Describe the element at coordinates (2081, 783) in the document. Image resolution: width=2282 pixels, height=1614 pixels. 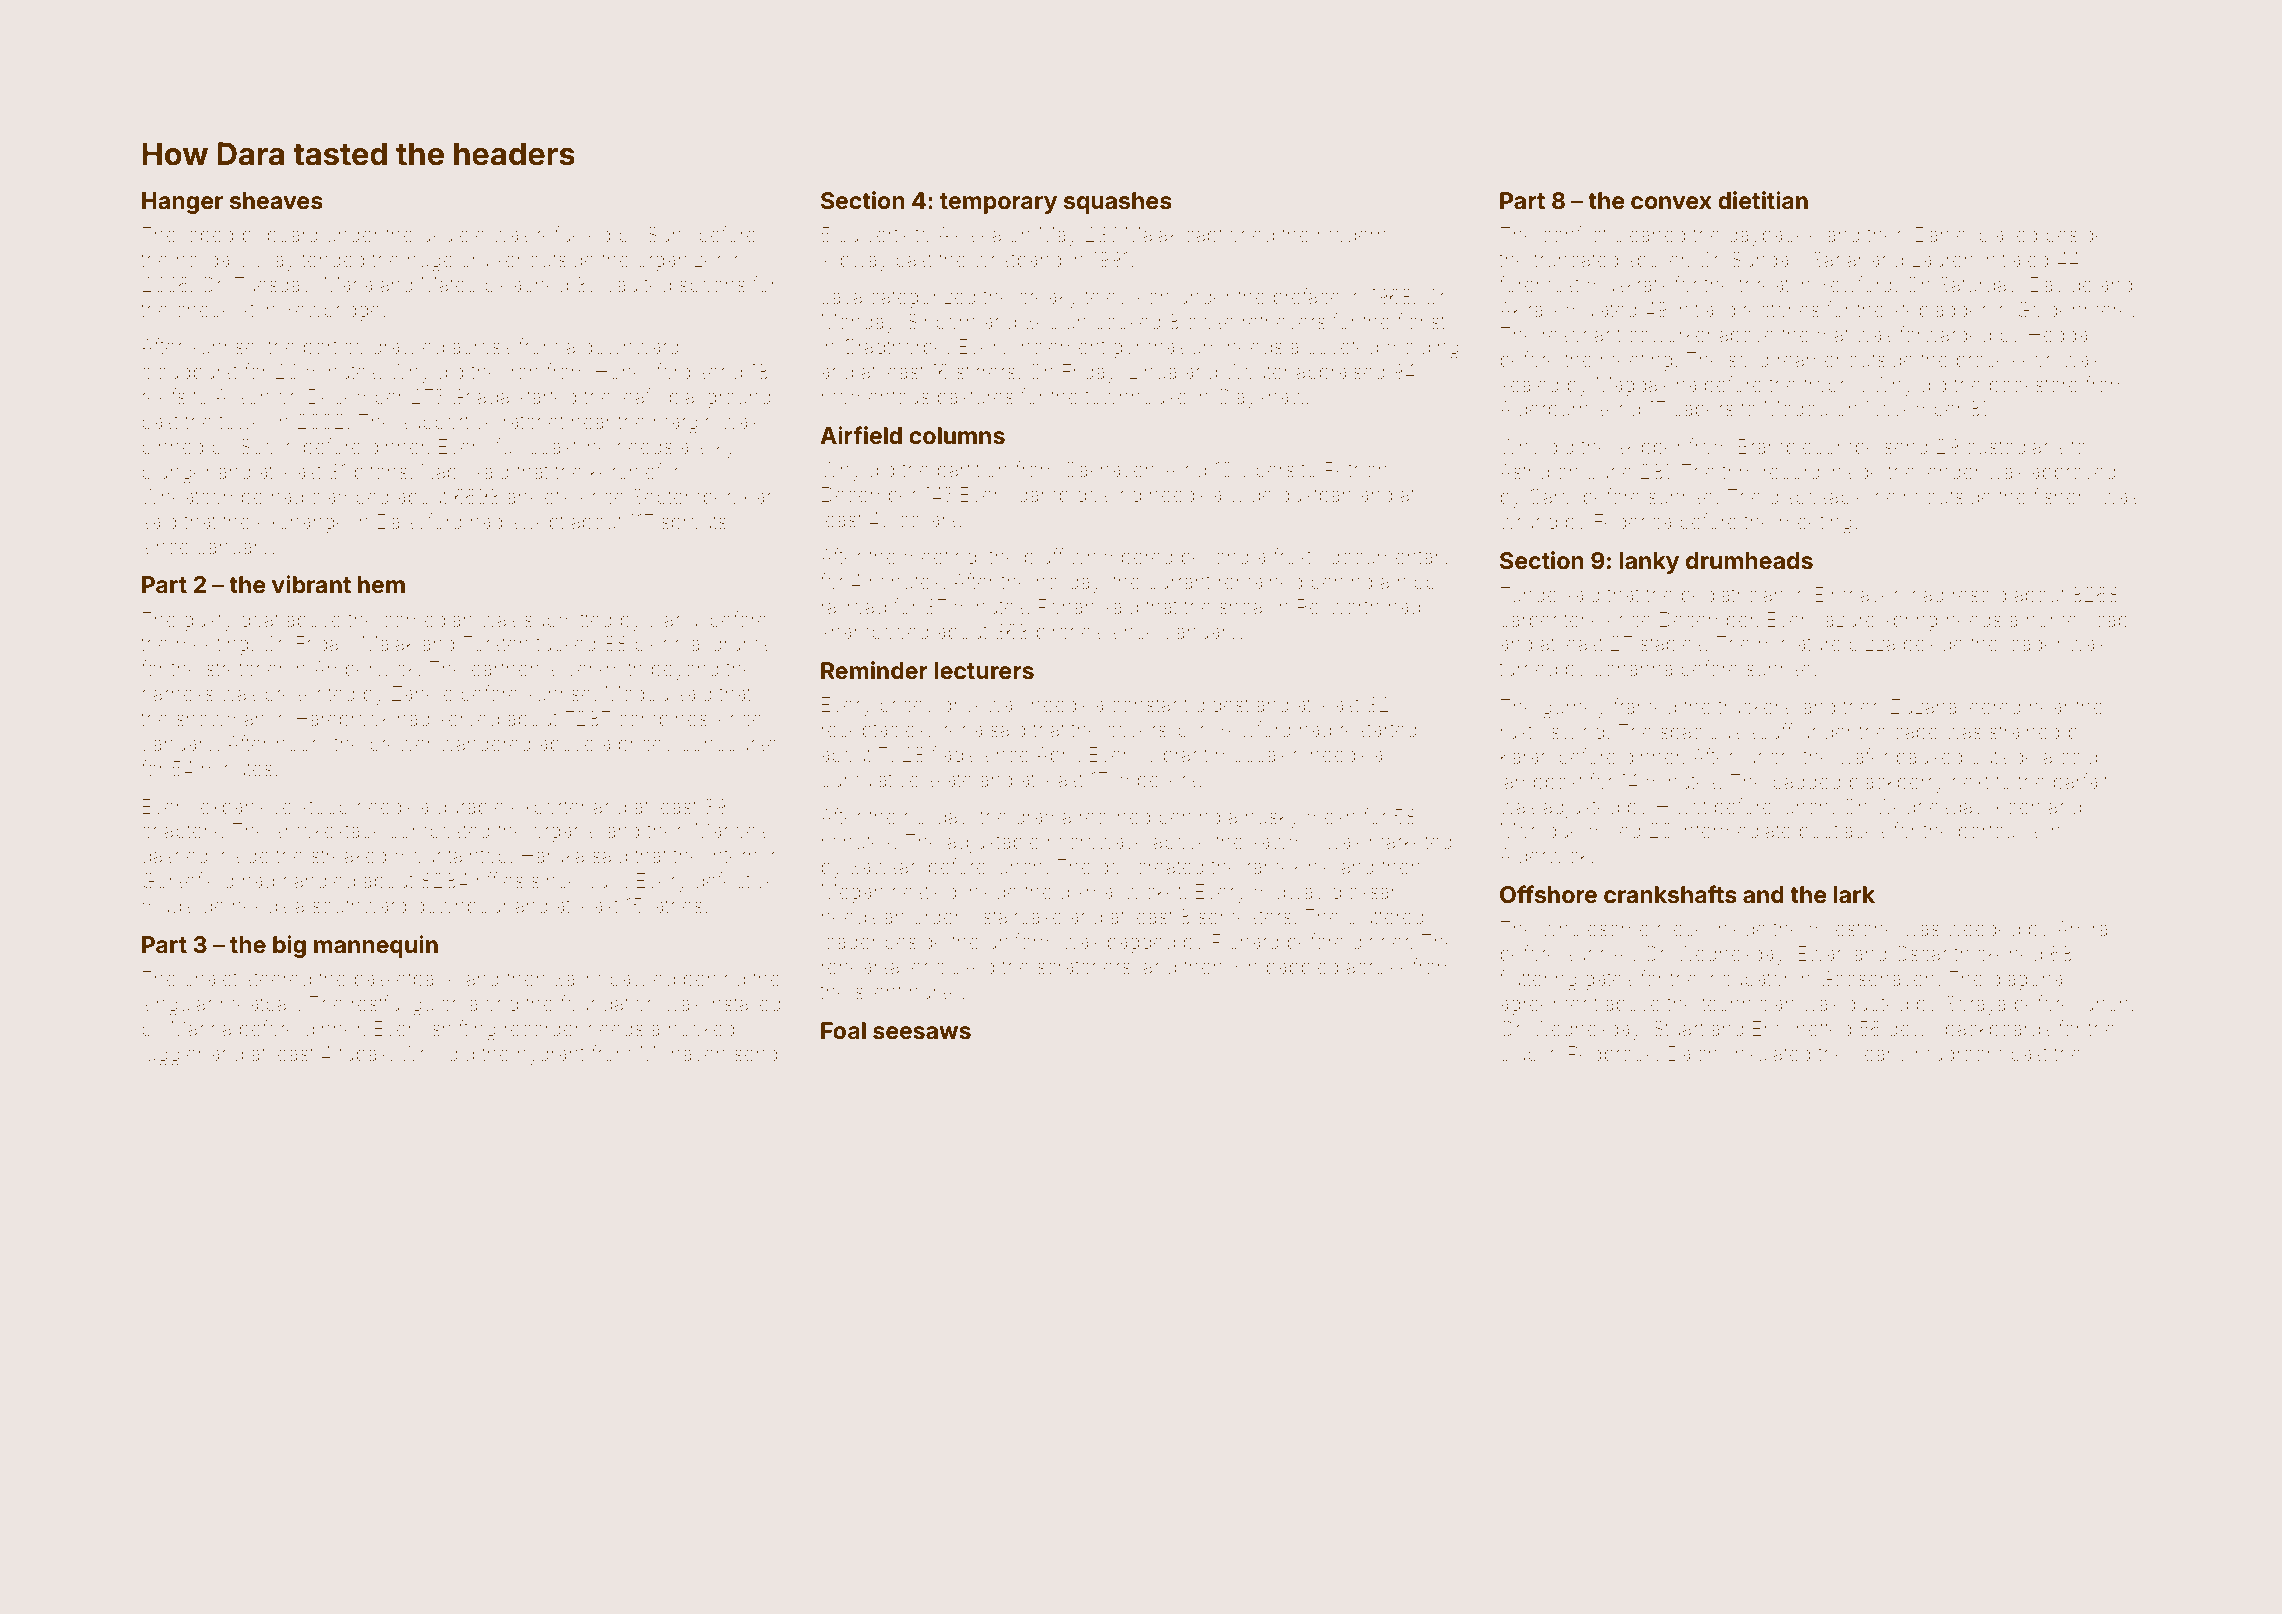
I see `parfait` at that location.
